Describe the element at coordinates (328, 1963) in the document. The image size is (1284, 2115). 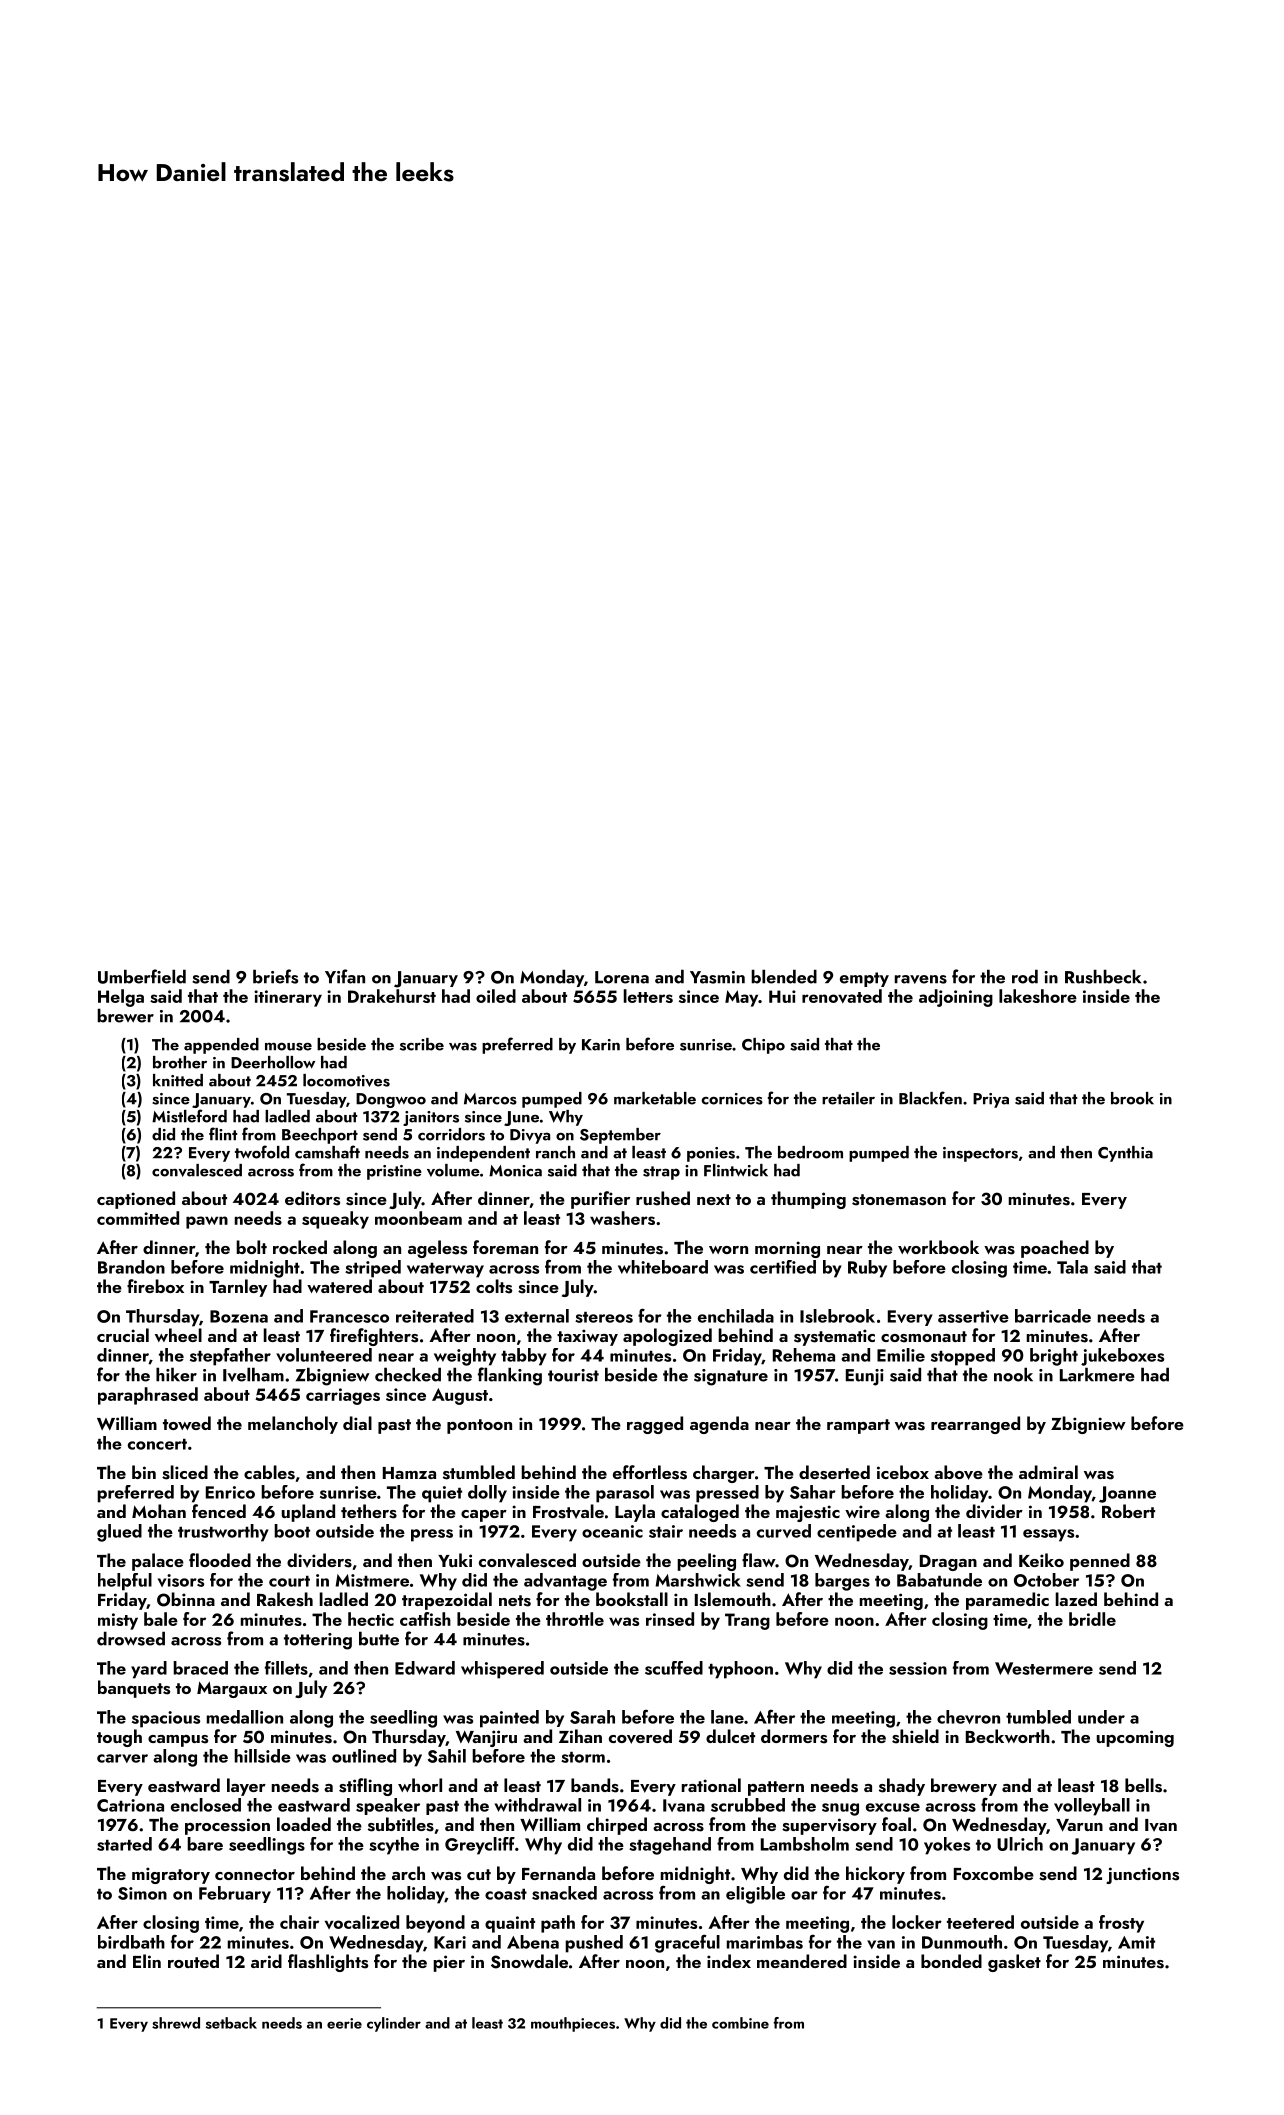
I see `flashlights` at that location.
